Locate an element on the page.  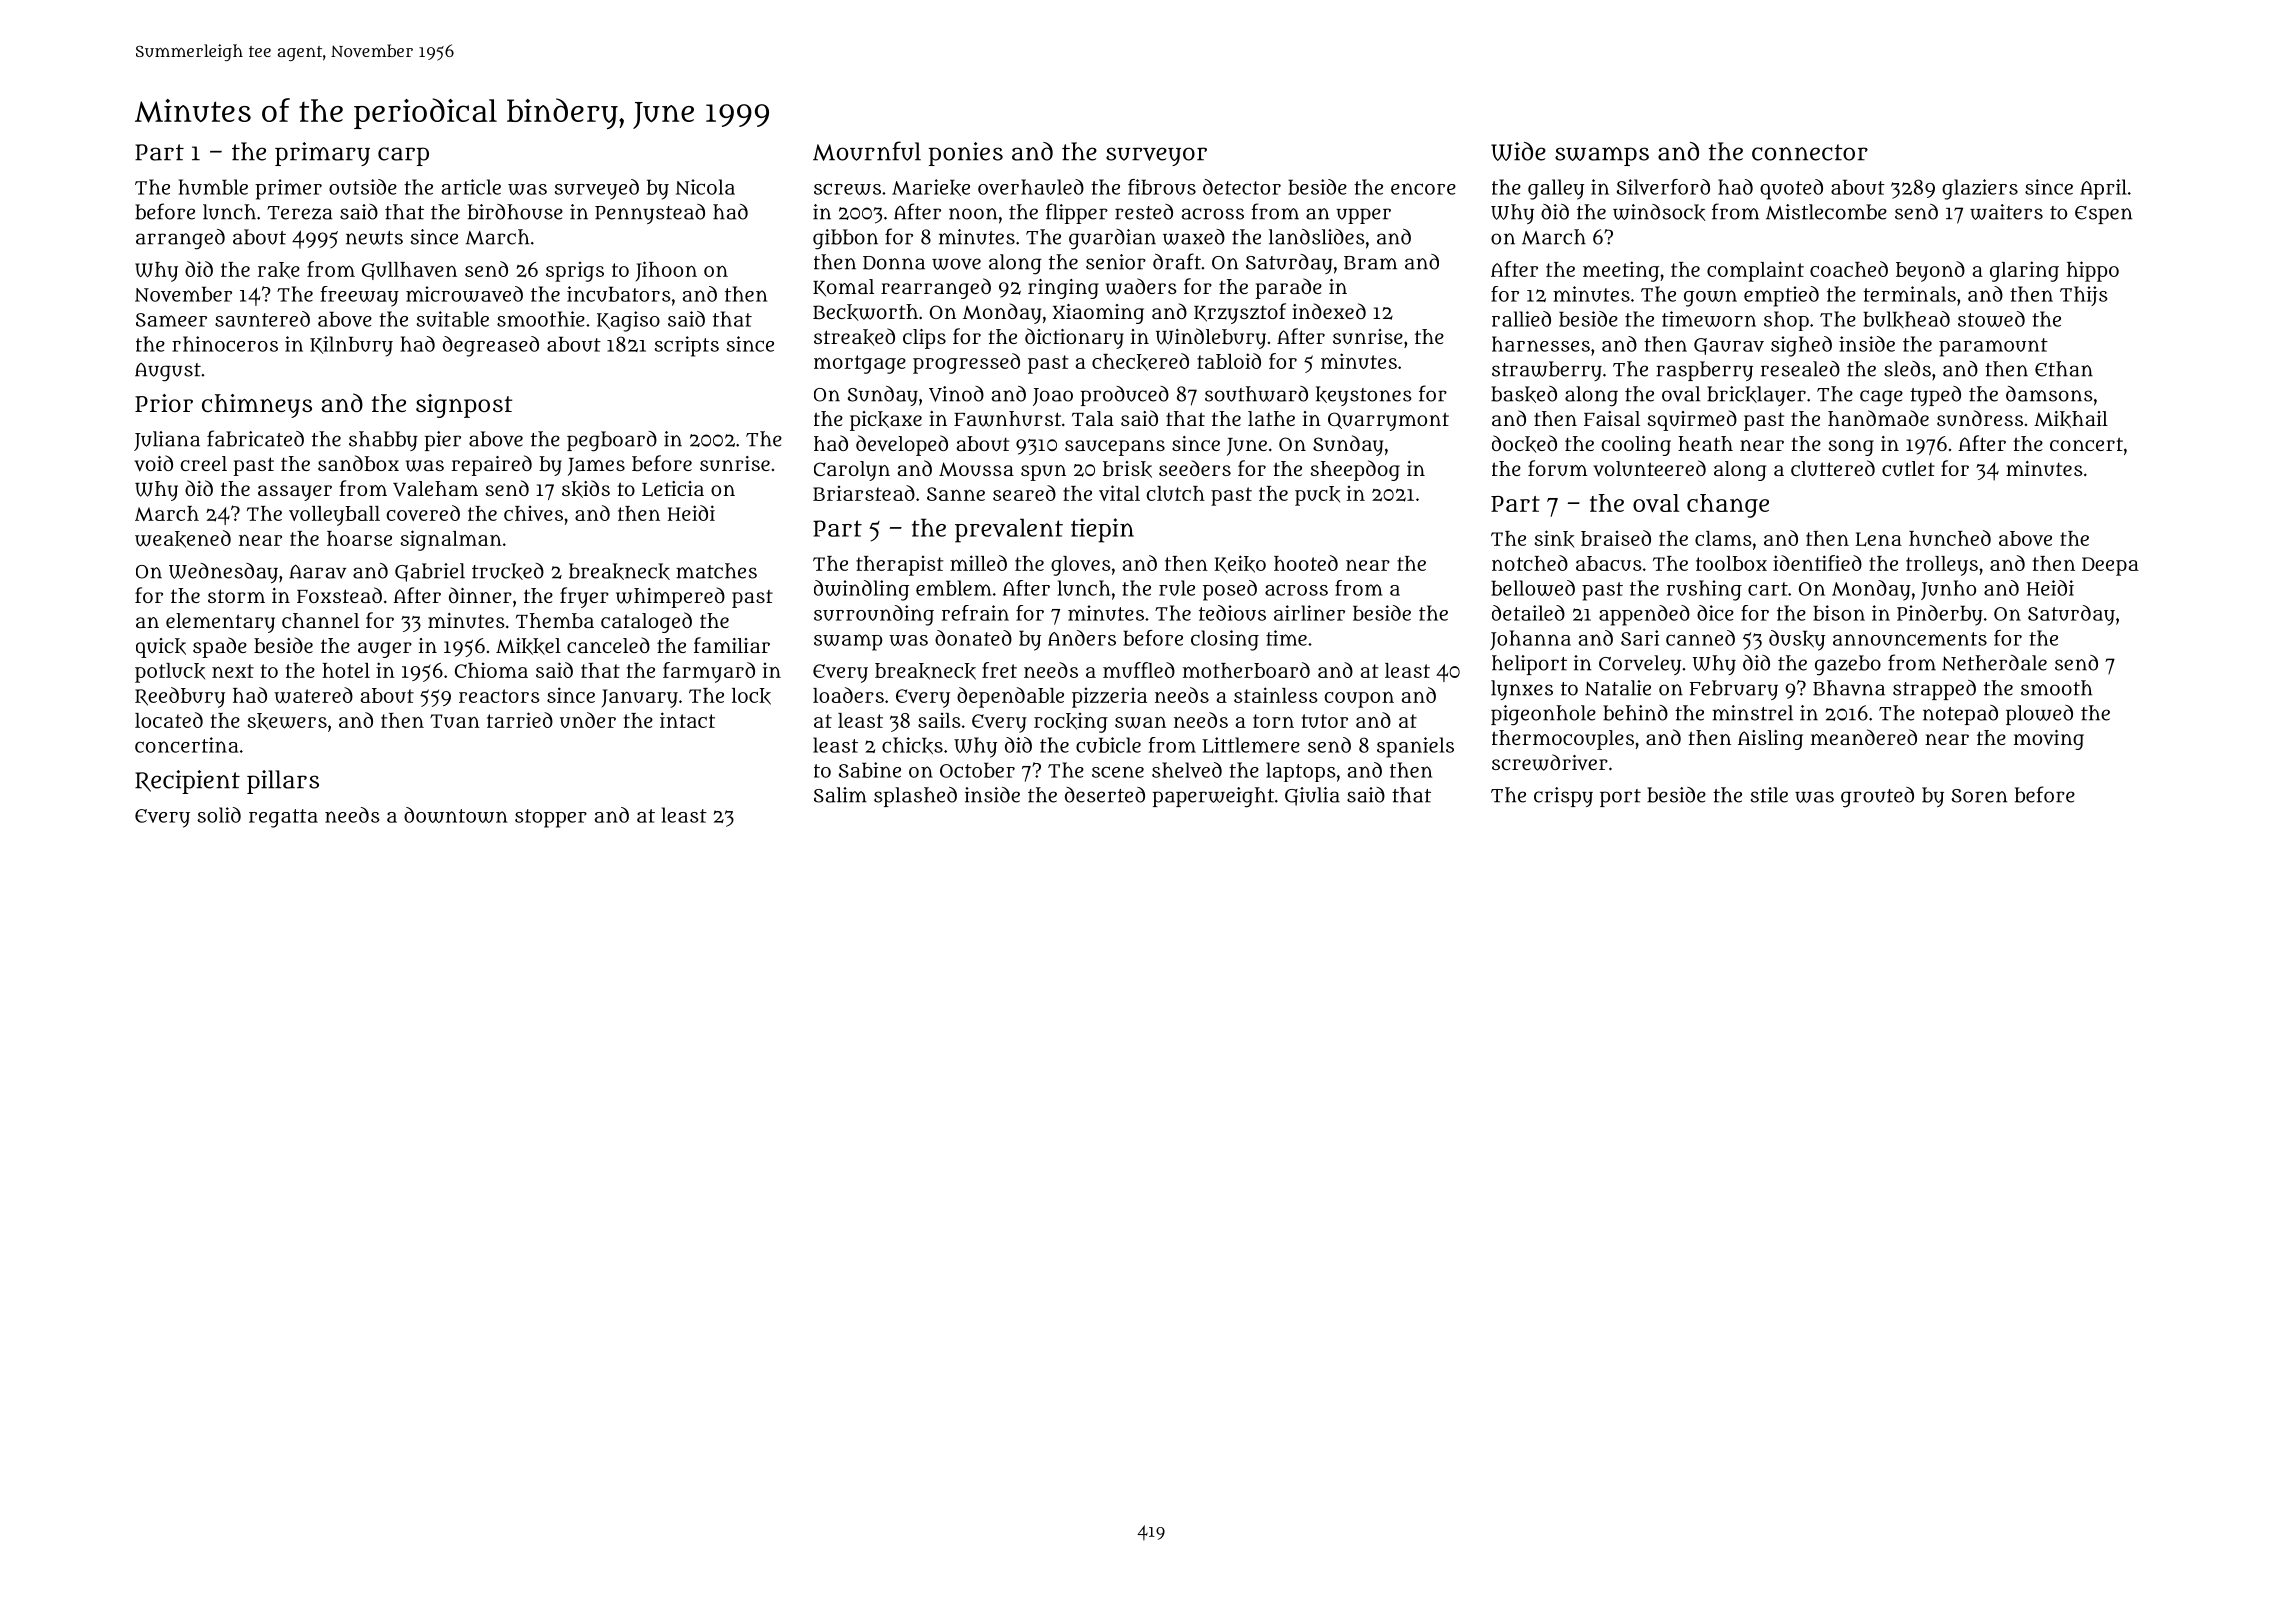
solid is located at coordinates (219, 815).
